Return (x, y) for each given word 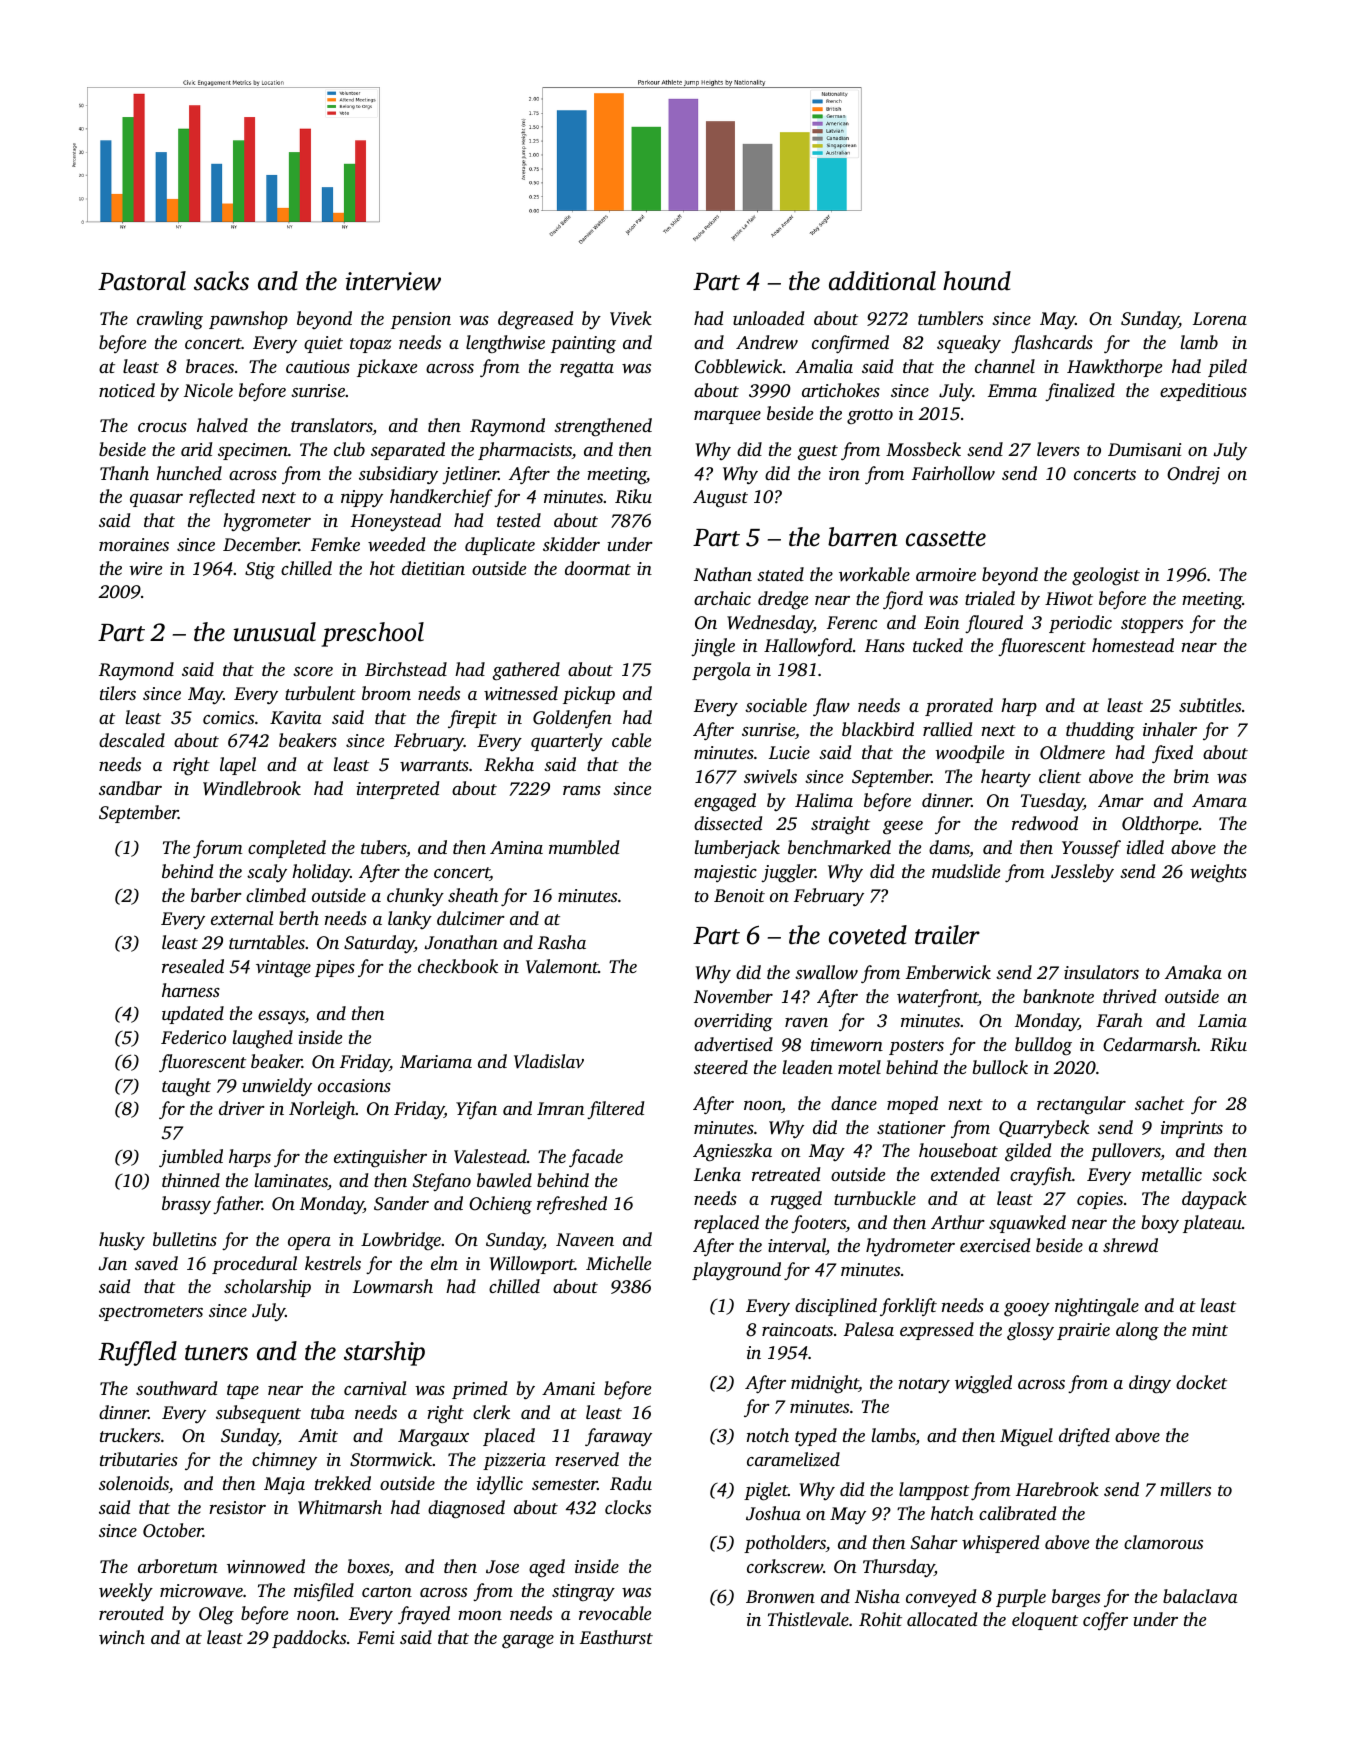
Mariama (436, 1061)
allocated (942, 1619)
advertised (733, 1044)
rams (582, 790)
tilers (118, 693)
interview (393, 281)
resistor (237, 1507)
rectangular (1081, 1105)
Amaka (1193, 972)
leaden (808, 1067)
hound (977, 281)
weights (1218, 873)
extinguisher (380, 1158)
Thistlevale (808, 1619)
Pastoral (142, 281)
